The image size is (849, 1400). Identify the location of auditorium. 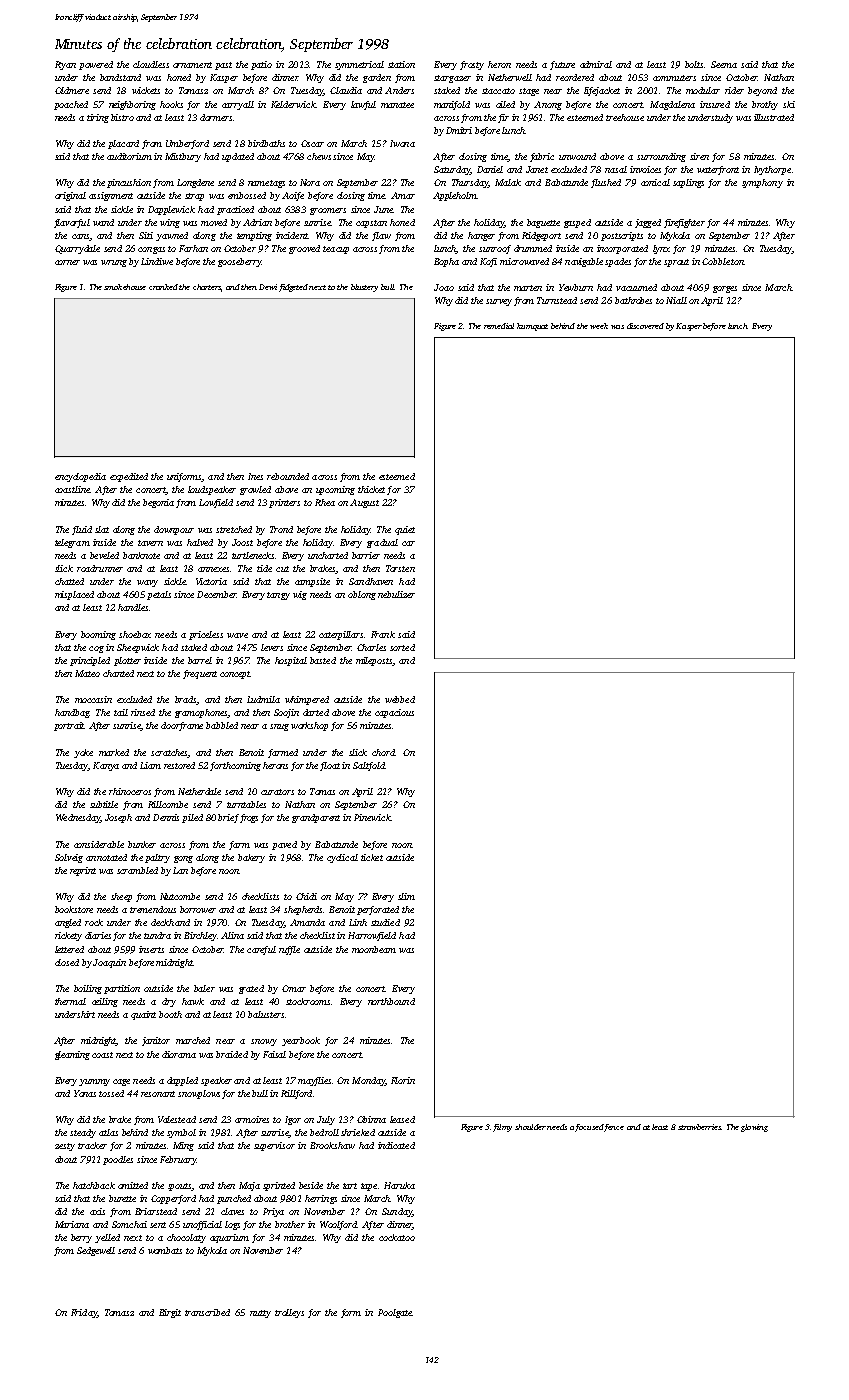
(129, 156).
